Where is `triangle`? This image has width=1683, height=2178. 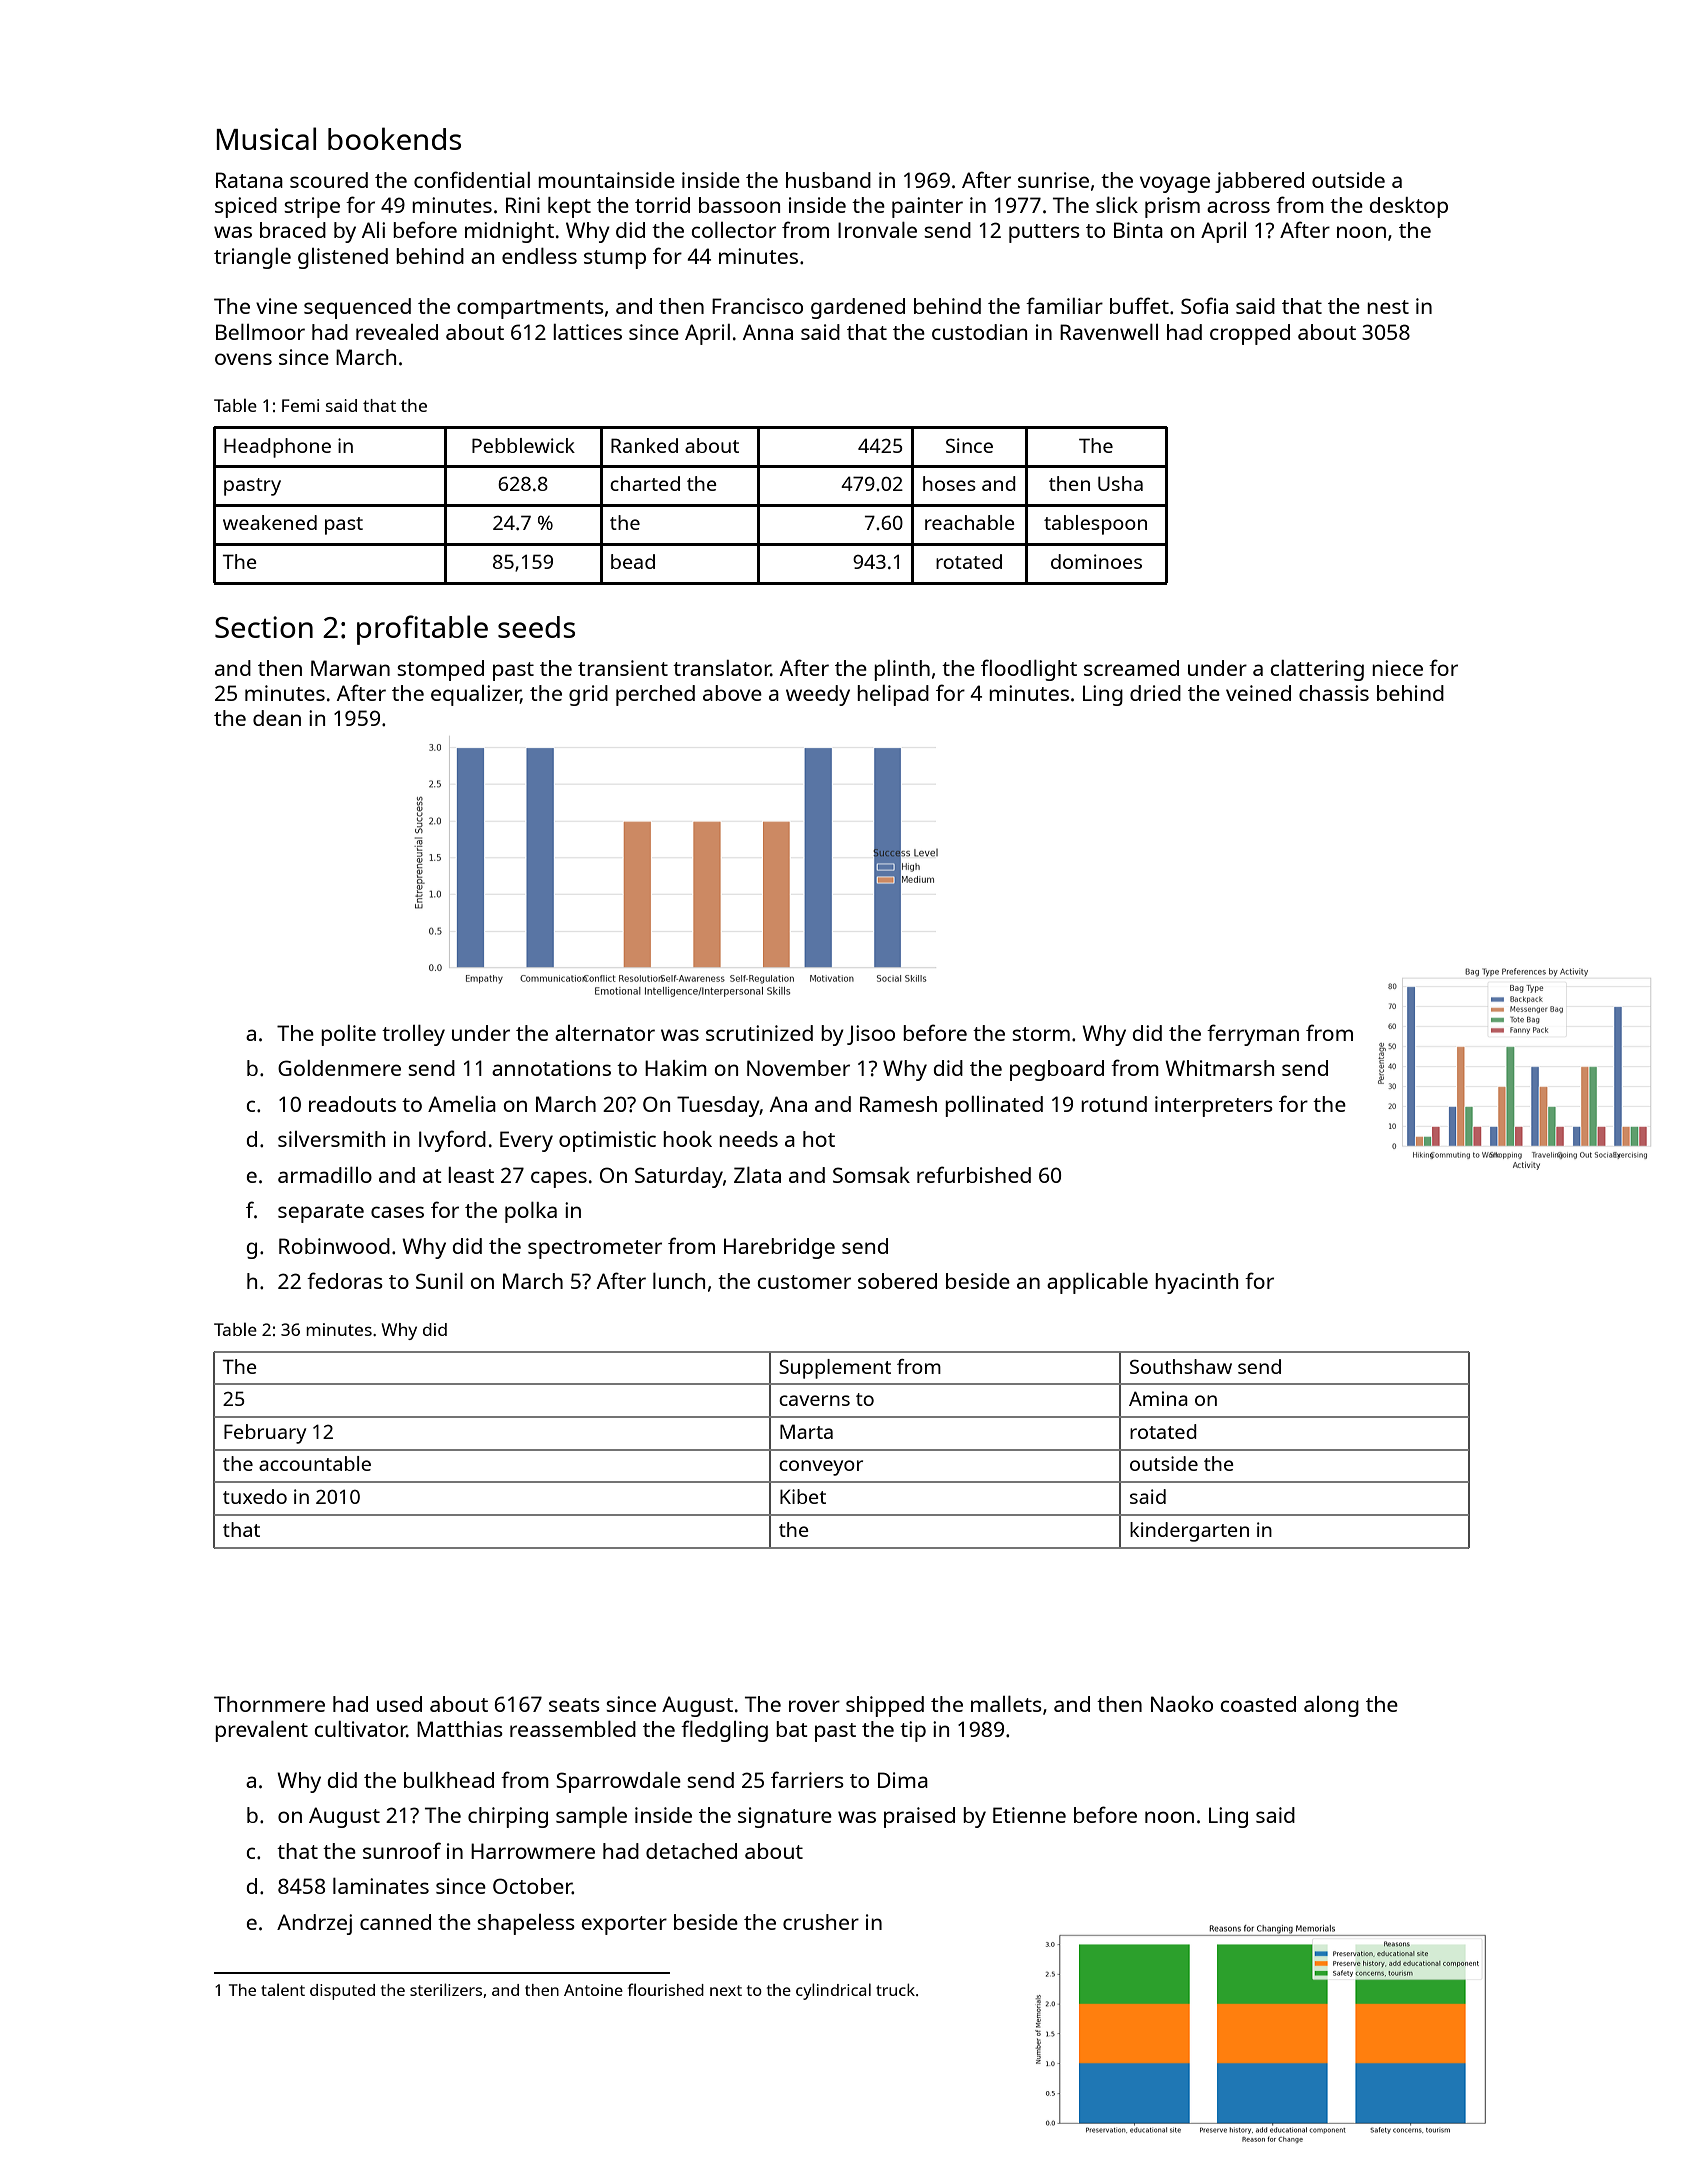
triangle is located at coordinates (252, 258).
